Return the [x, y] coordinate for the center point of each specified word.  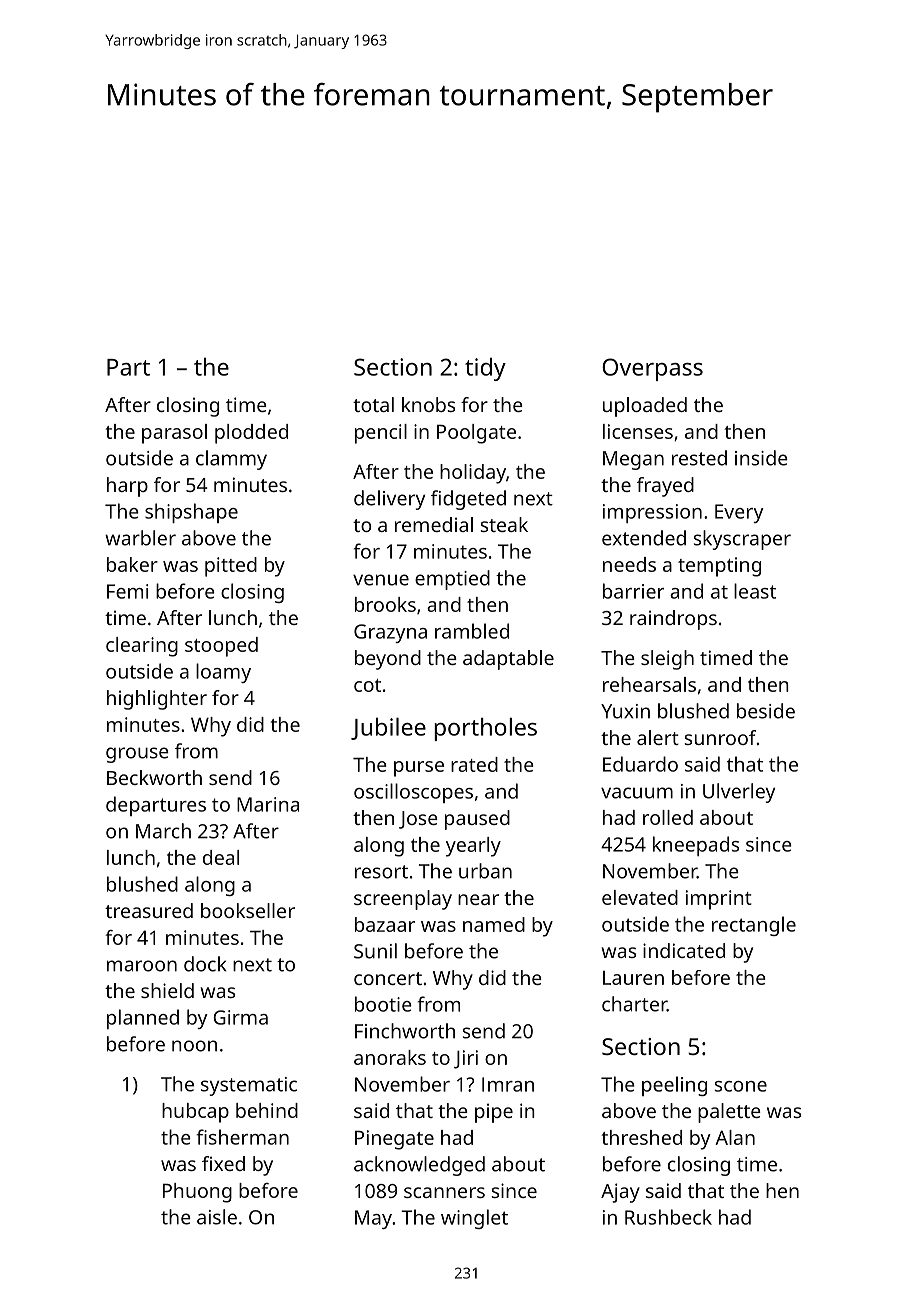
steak [504, 524]
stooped [221, 647]
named [494, 924]
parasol [174, 434]
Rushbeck [668, 1217]
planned [143, 1019]
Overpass [652, 369]
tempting [719, 567]
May [373, 1219]
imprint [719, 900]
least [755, 591]
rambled [472, 631]
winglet [474, 1219]
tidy [485, 369]
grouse [137, 755]
